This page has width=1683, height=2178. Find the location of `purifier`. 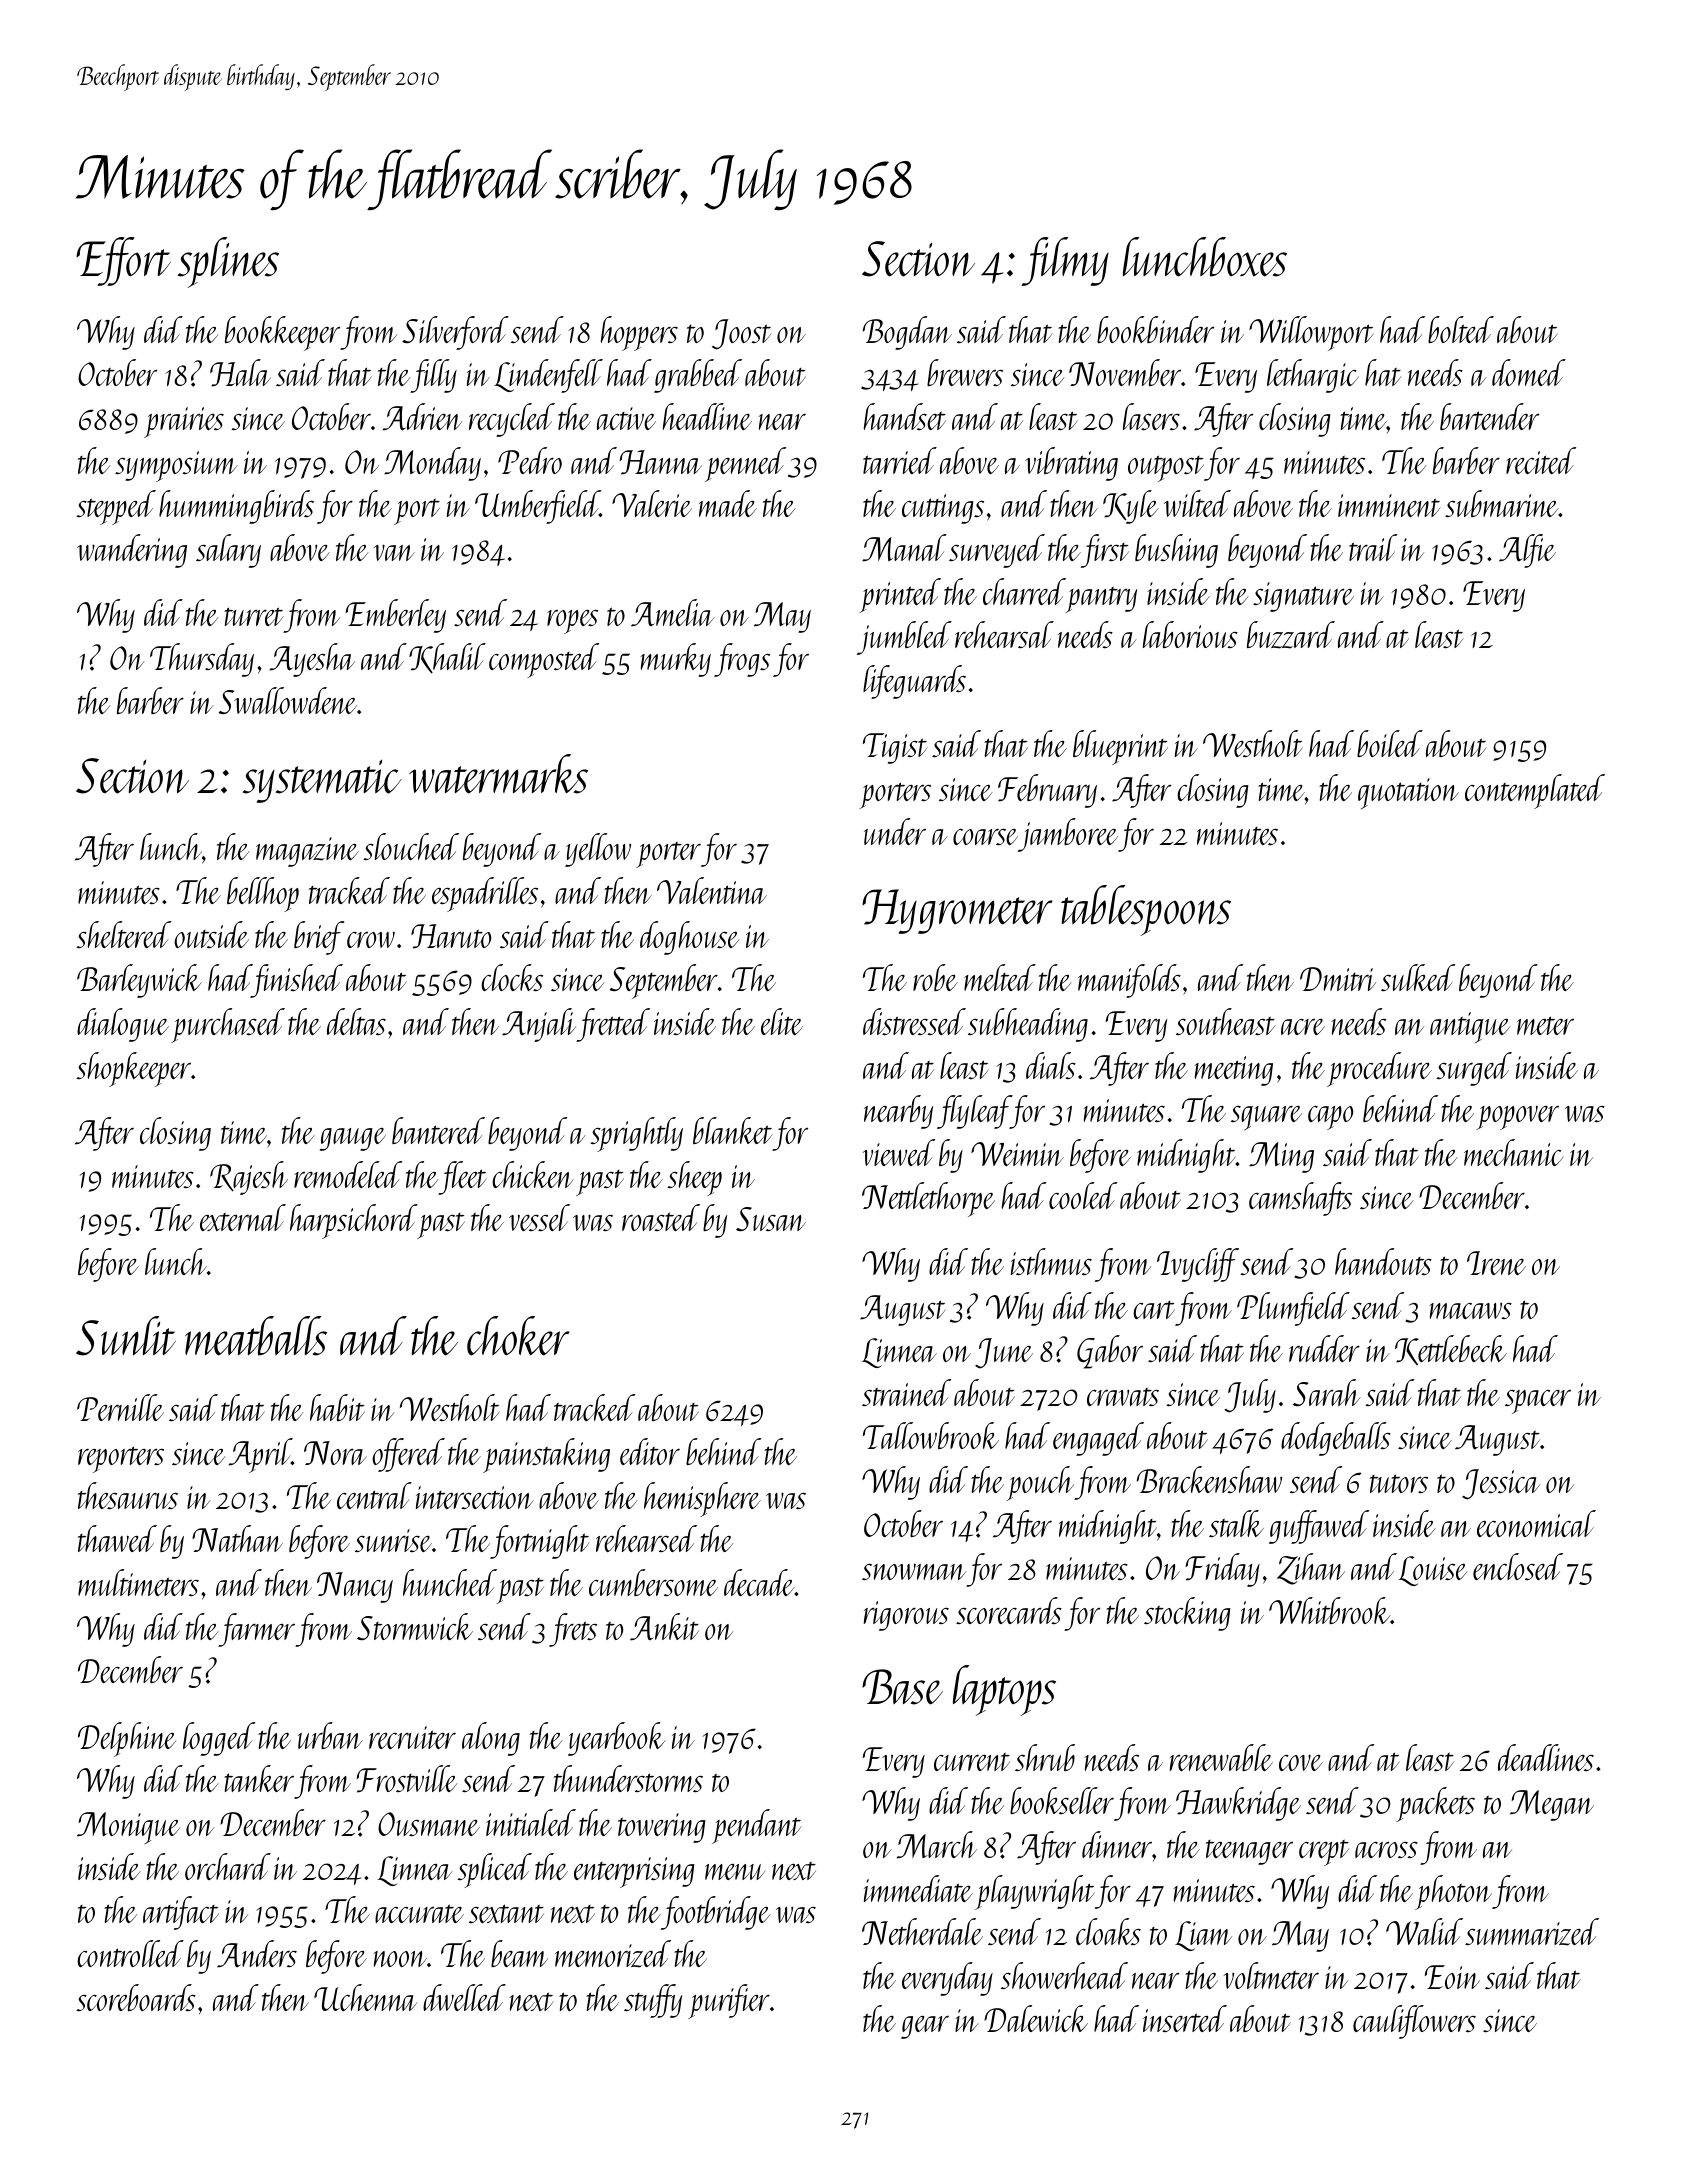

purifier is located at coordinates (729, 2001).
